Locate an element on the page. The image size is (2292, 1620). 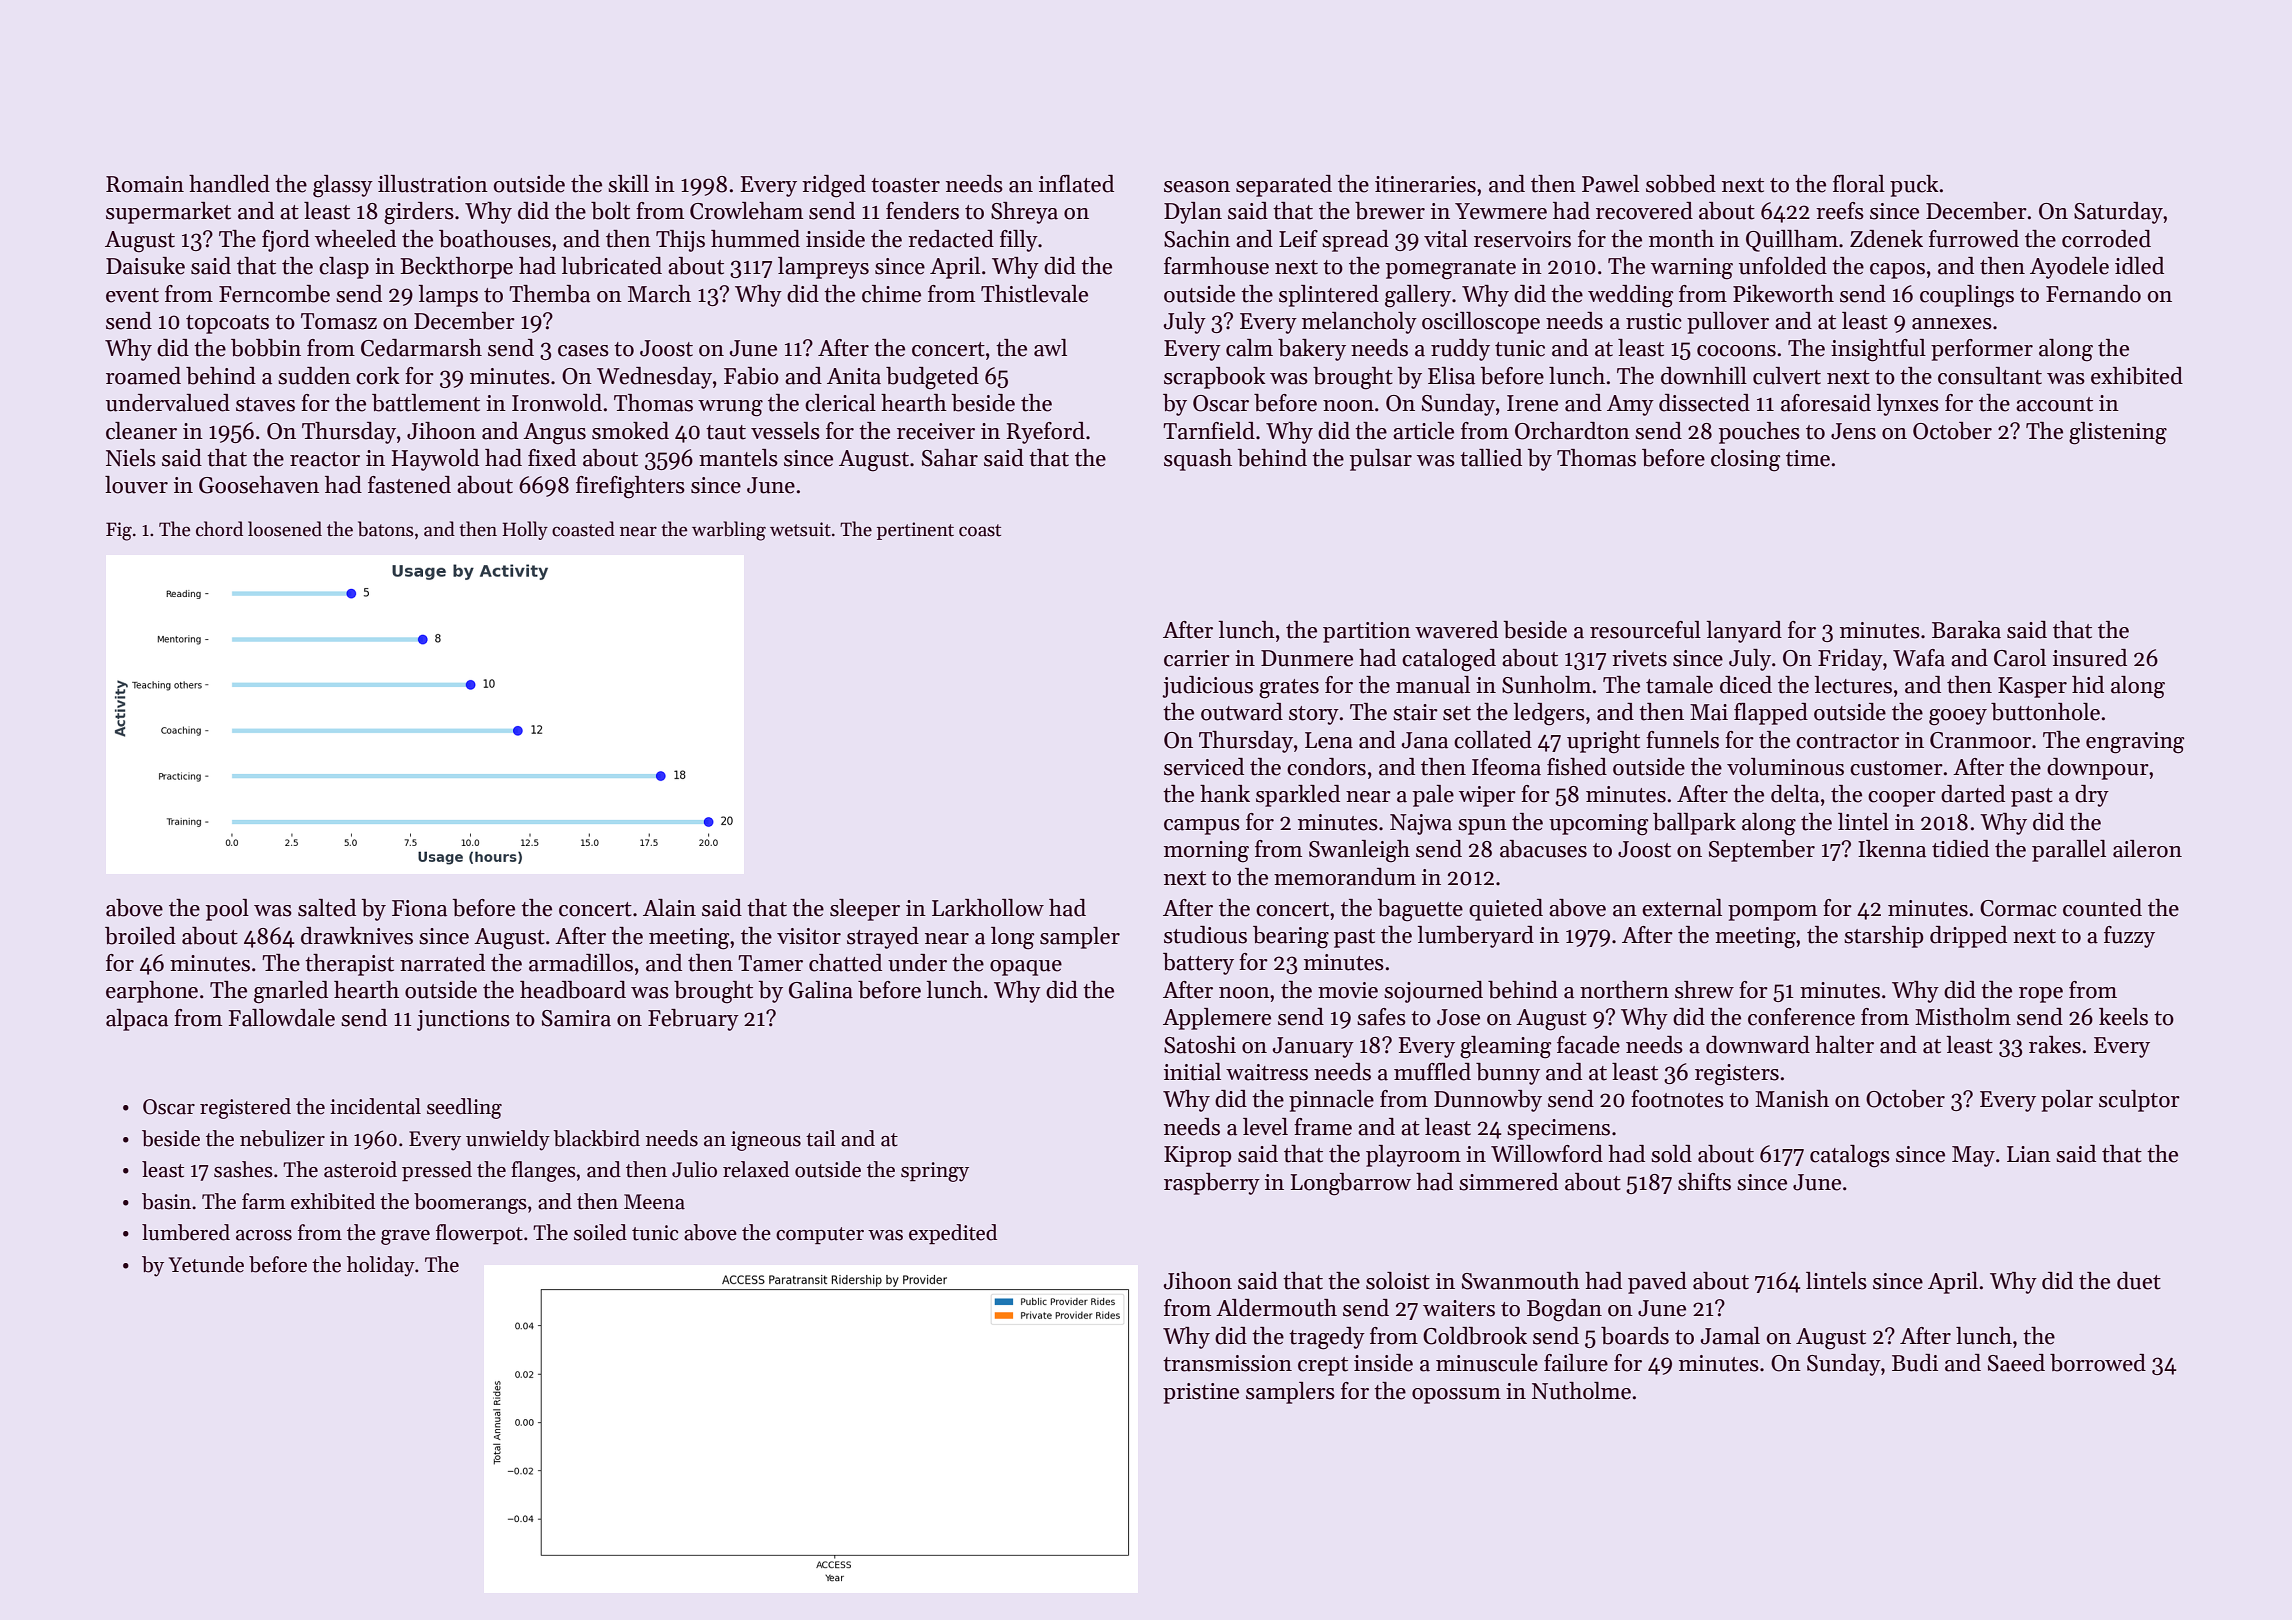
Fiona is located at coordinates (419, 908).
